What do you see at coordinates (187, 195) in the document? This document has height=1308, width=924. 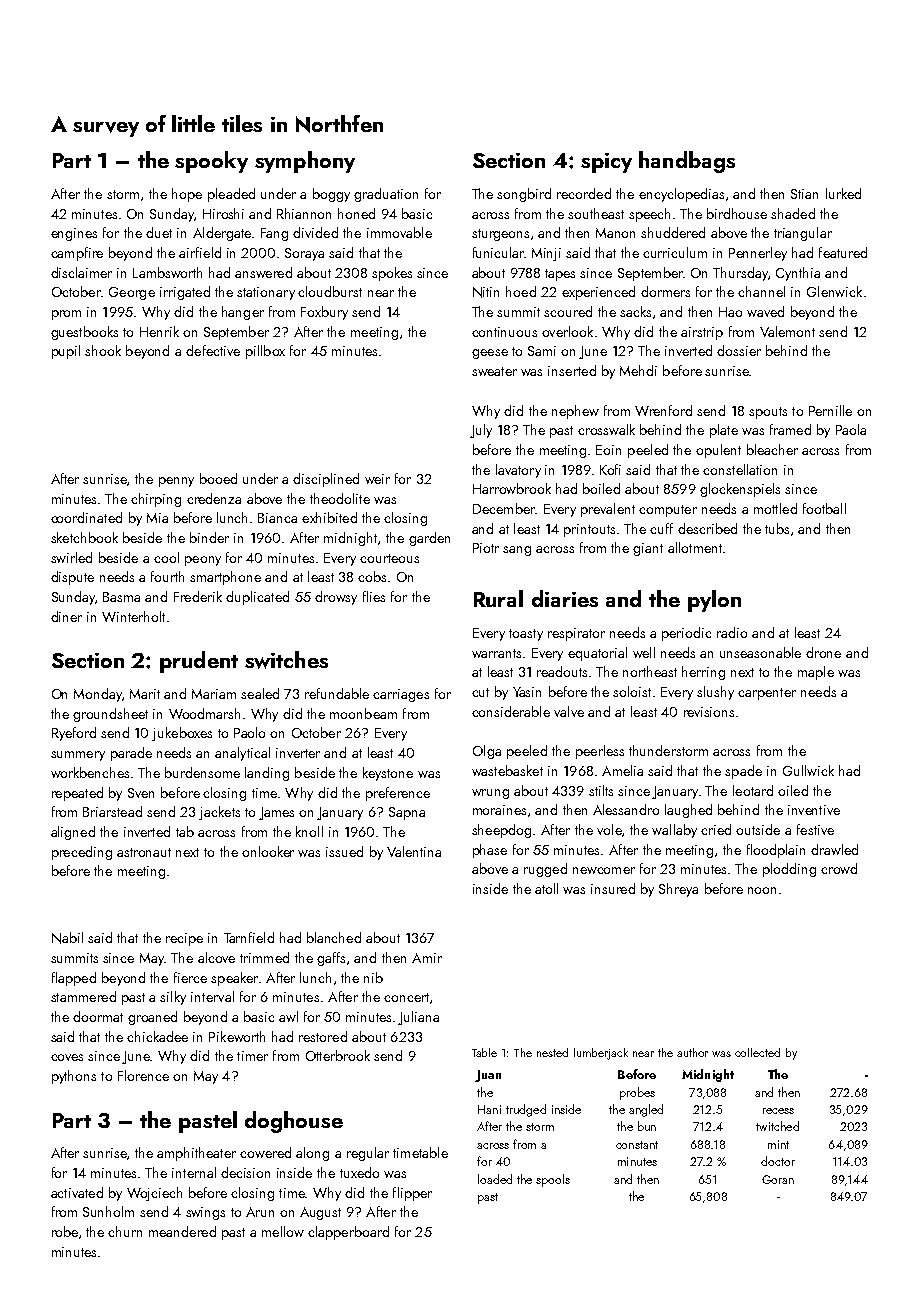 I see `hope` at bounding box center [187, 195].
